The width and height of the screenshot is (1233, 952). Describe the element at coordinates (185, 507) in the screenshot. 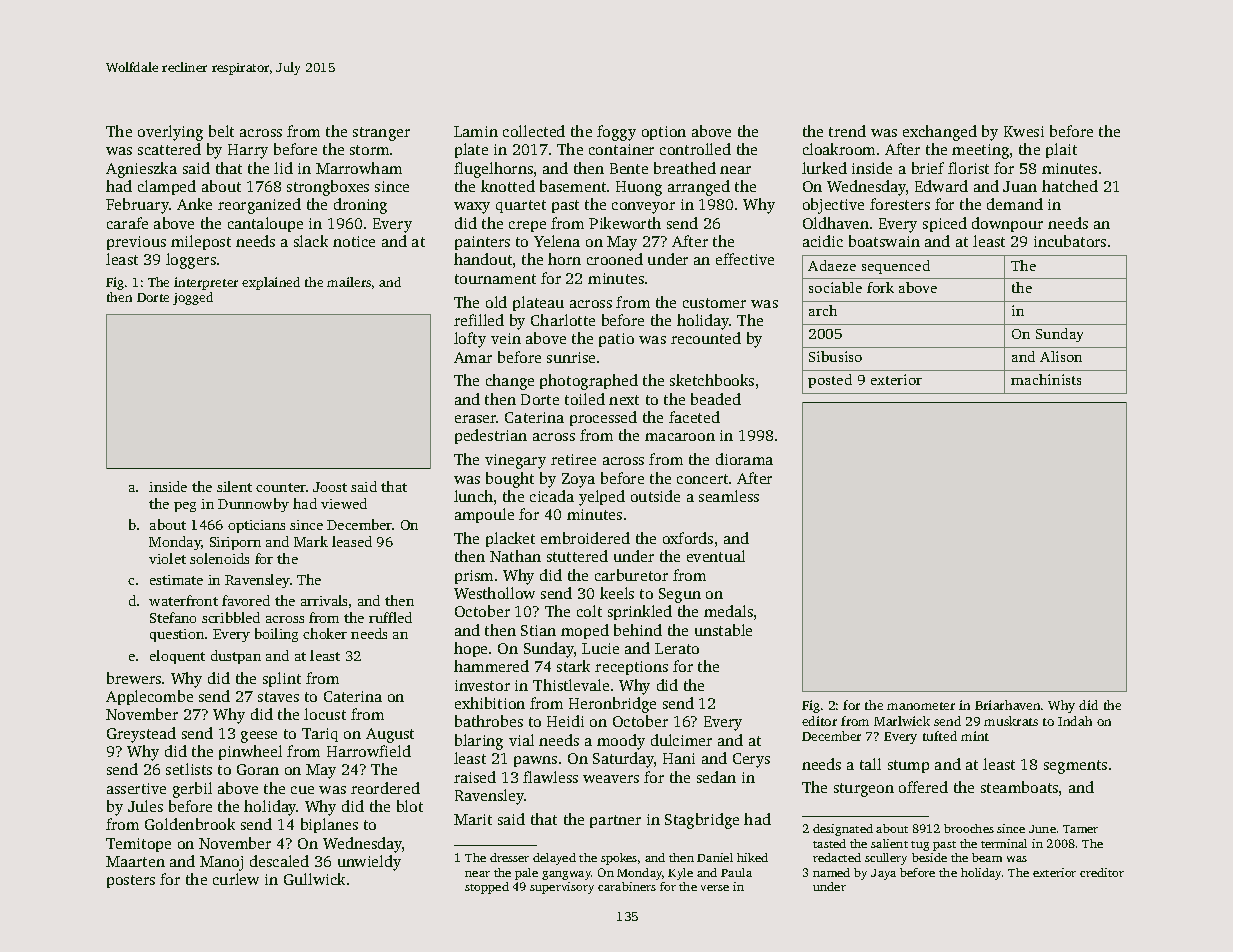

I see `peg` at that location.
